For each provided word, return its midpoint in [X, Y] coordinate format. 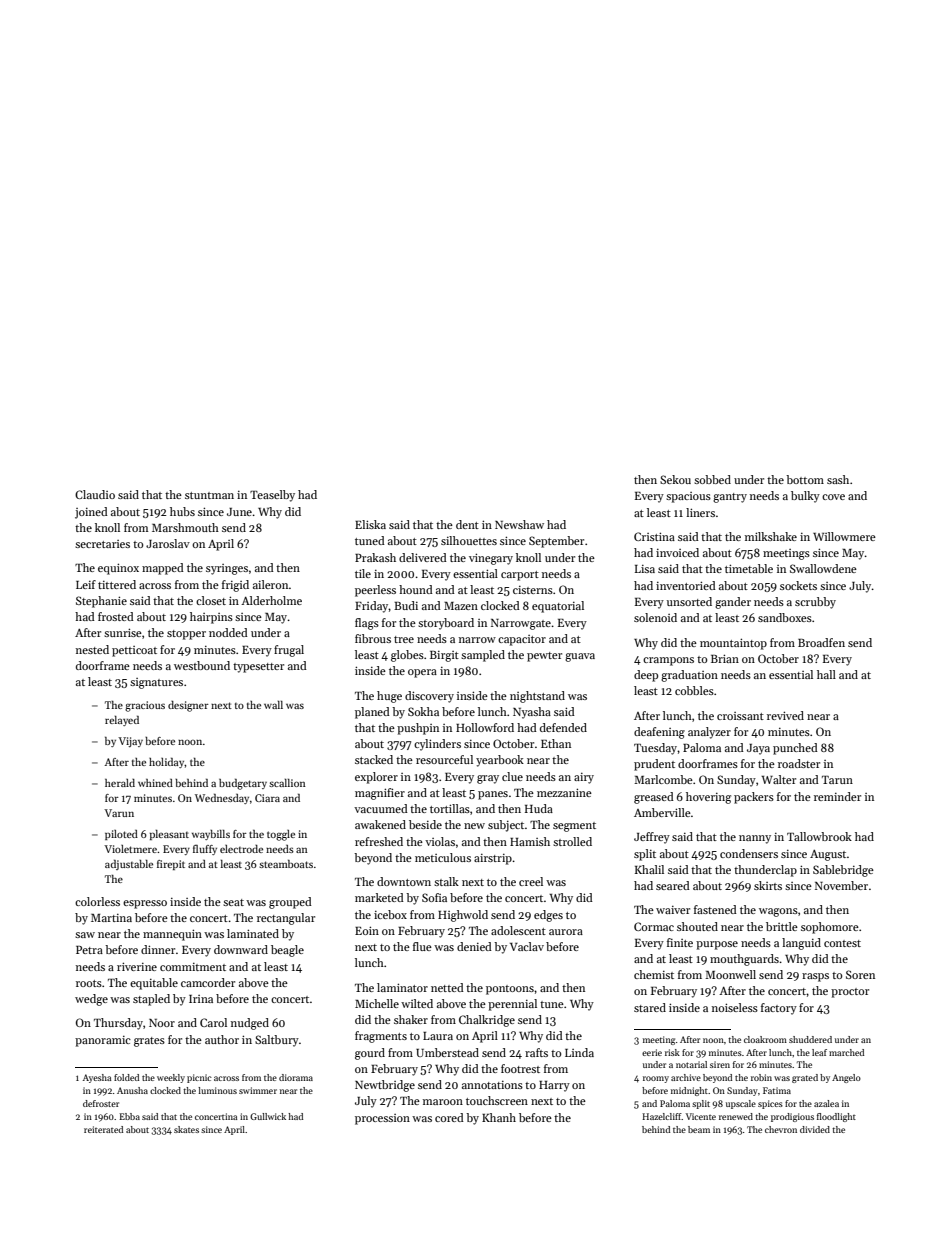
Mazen [461, 606]
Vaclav [527, 946]
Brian [725, 658]
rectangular [286, 919]
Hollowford [485, 727]
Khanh [499, 1117]
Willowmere [844, 536]
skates [186, 1129]
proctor [850, 993]
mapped [163, 569]
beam [699, 1129]
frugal [289, 651]
